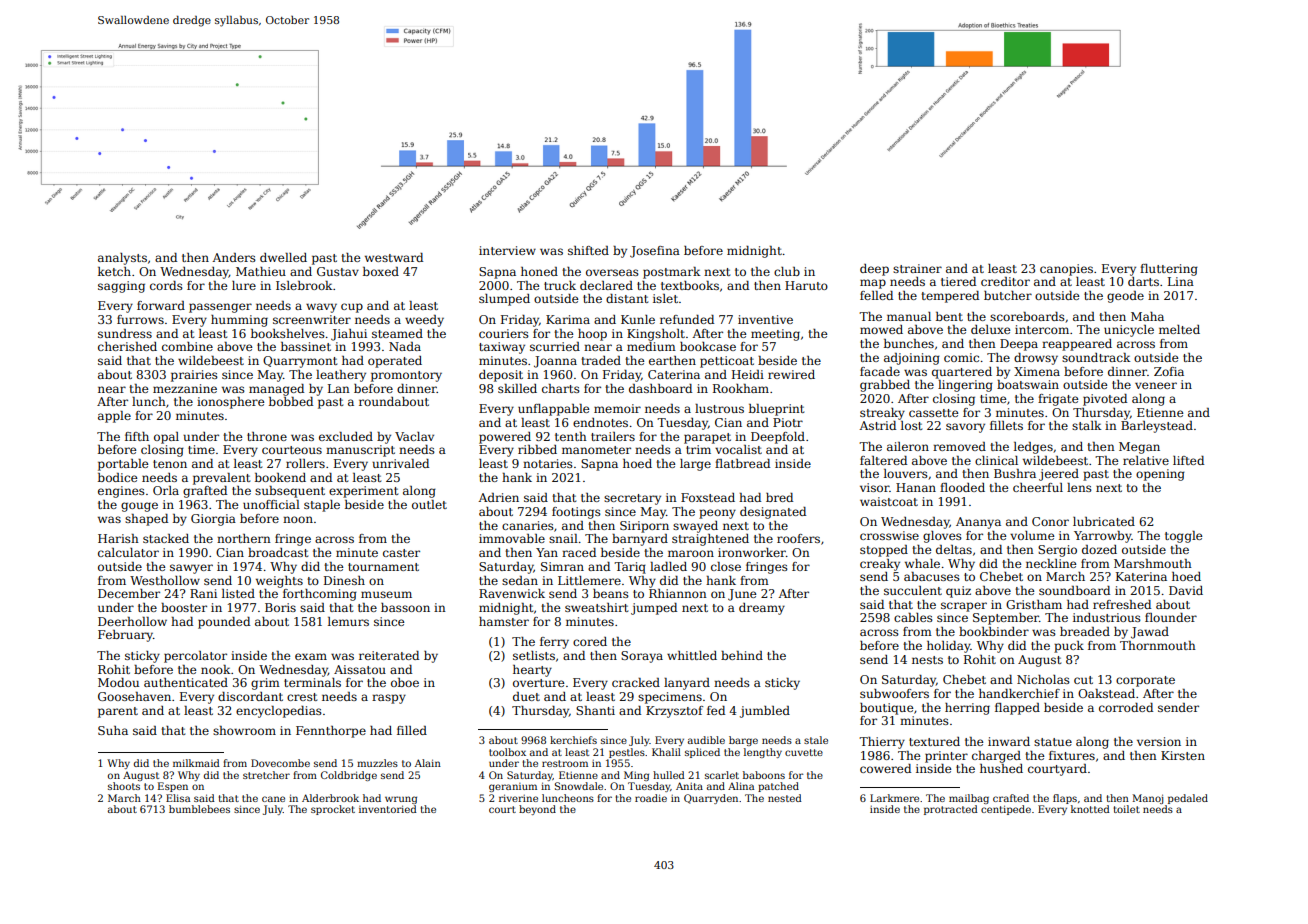 This screenshot has height=924, width=1308. I want to click on Manoj, so click(1148, 799).
